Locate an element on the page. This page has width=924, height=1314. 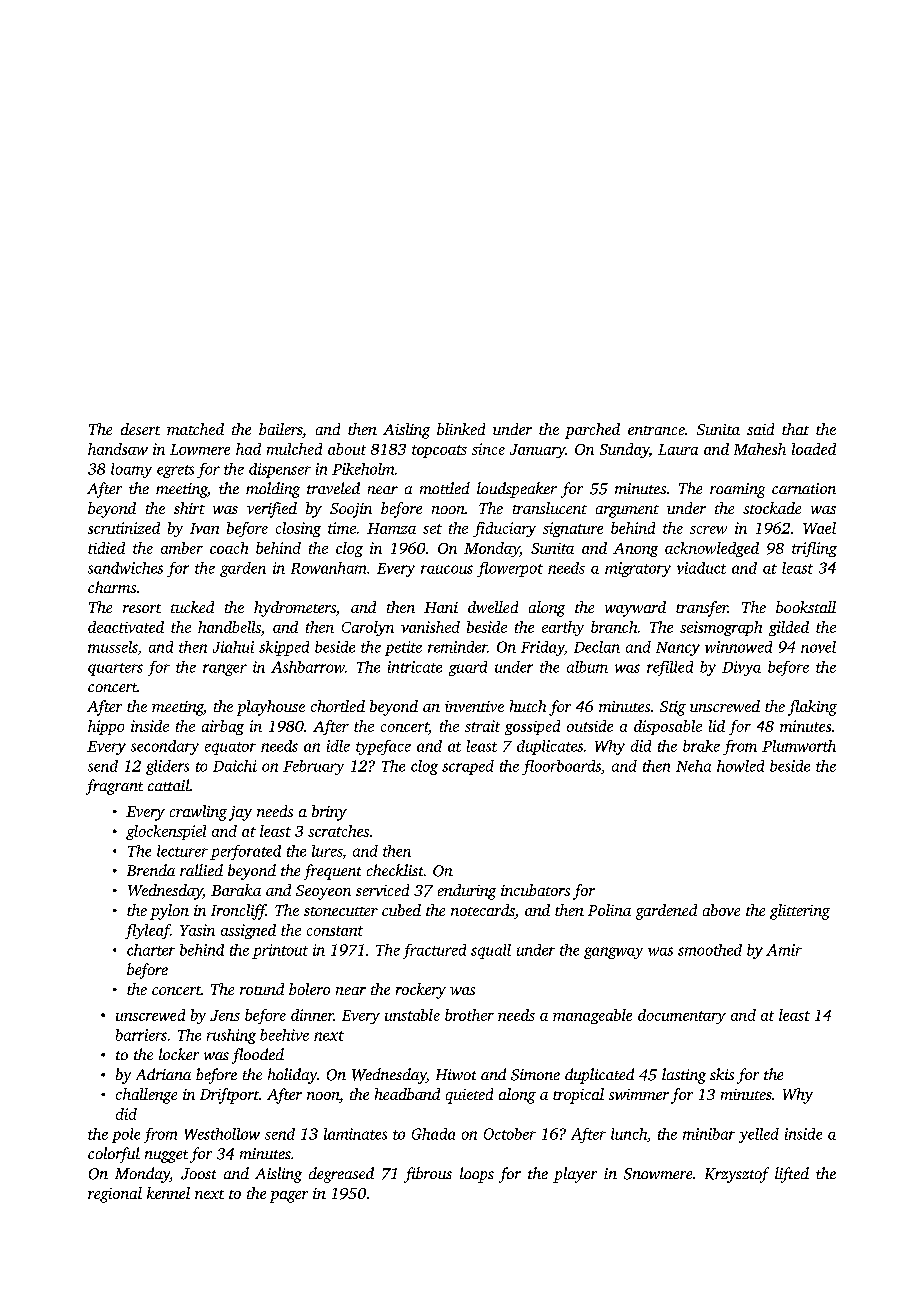
entrance is located at coordinates (656, 430).
